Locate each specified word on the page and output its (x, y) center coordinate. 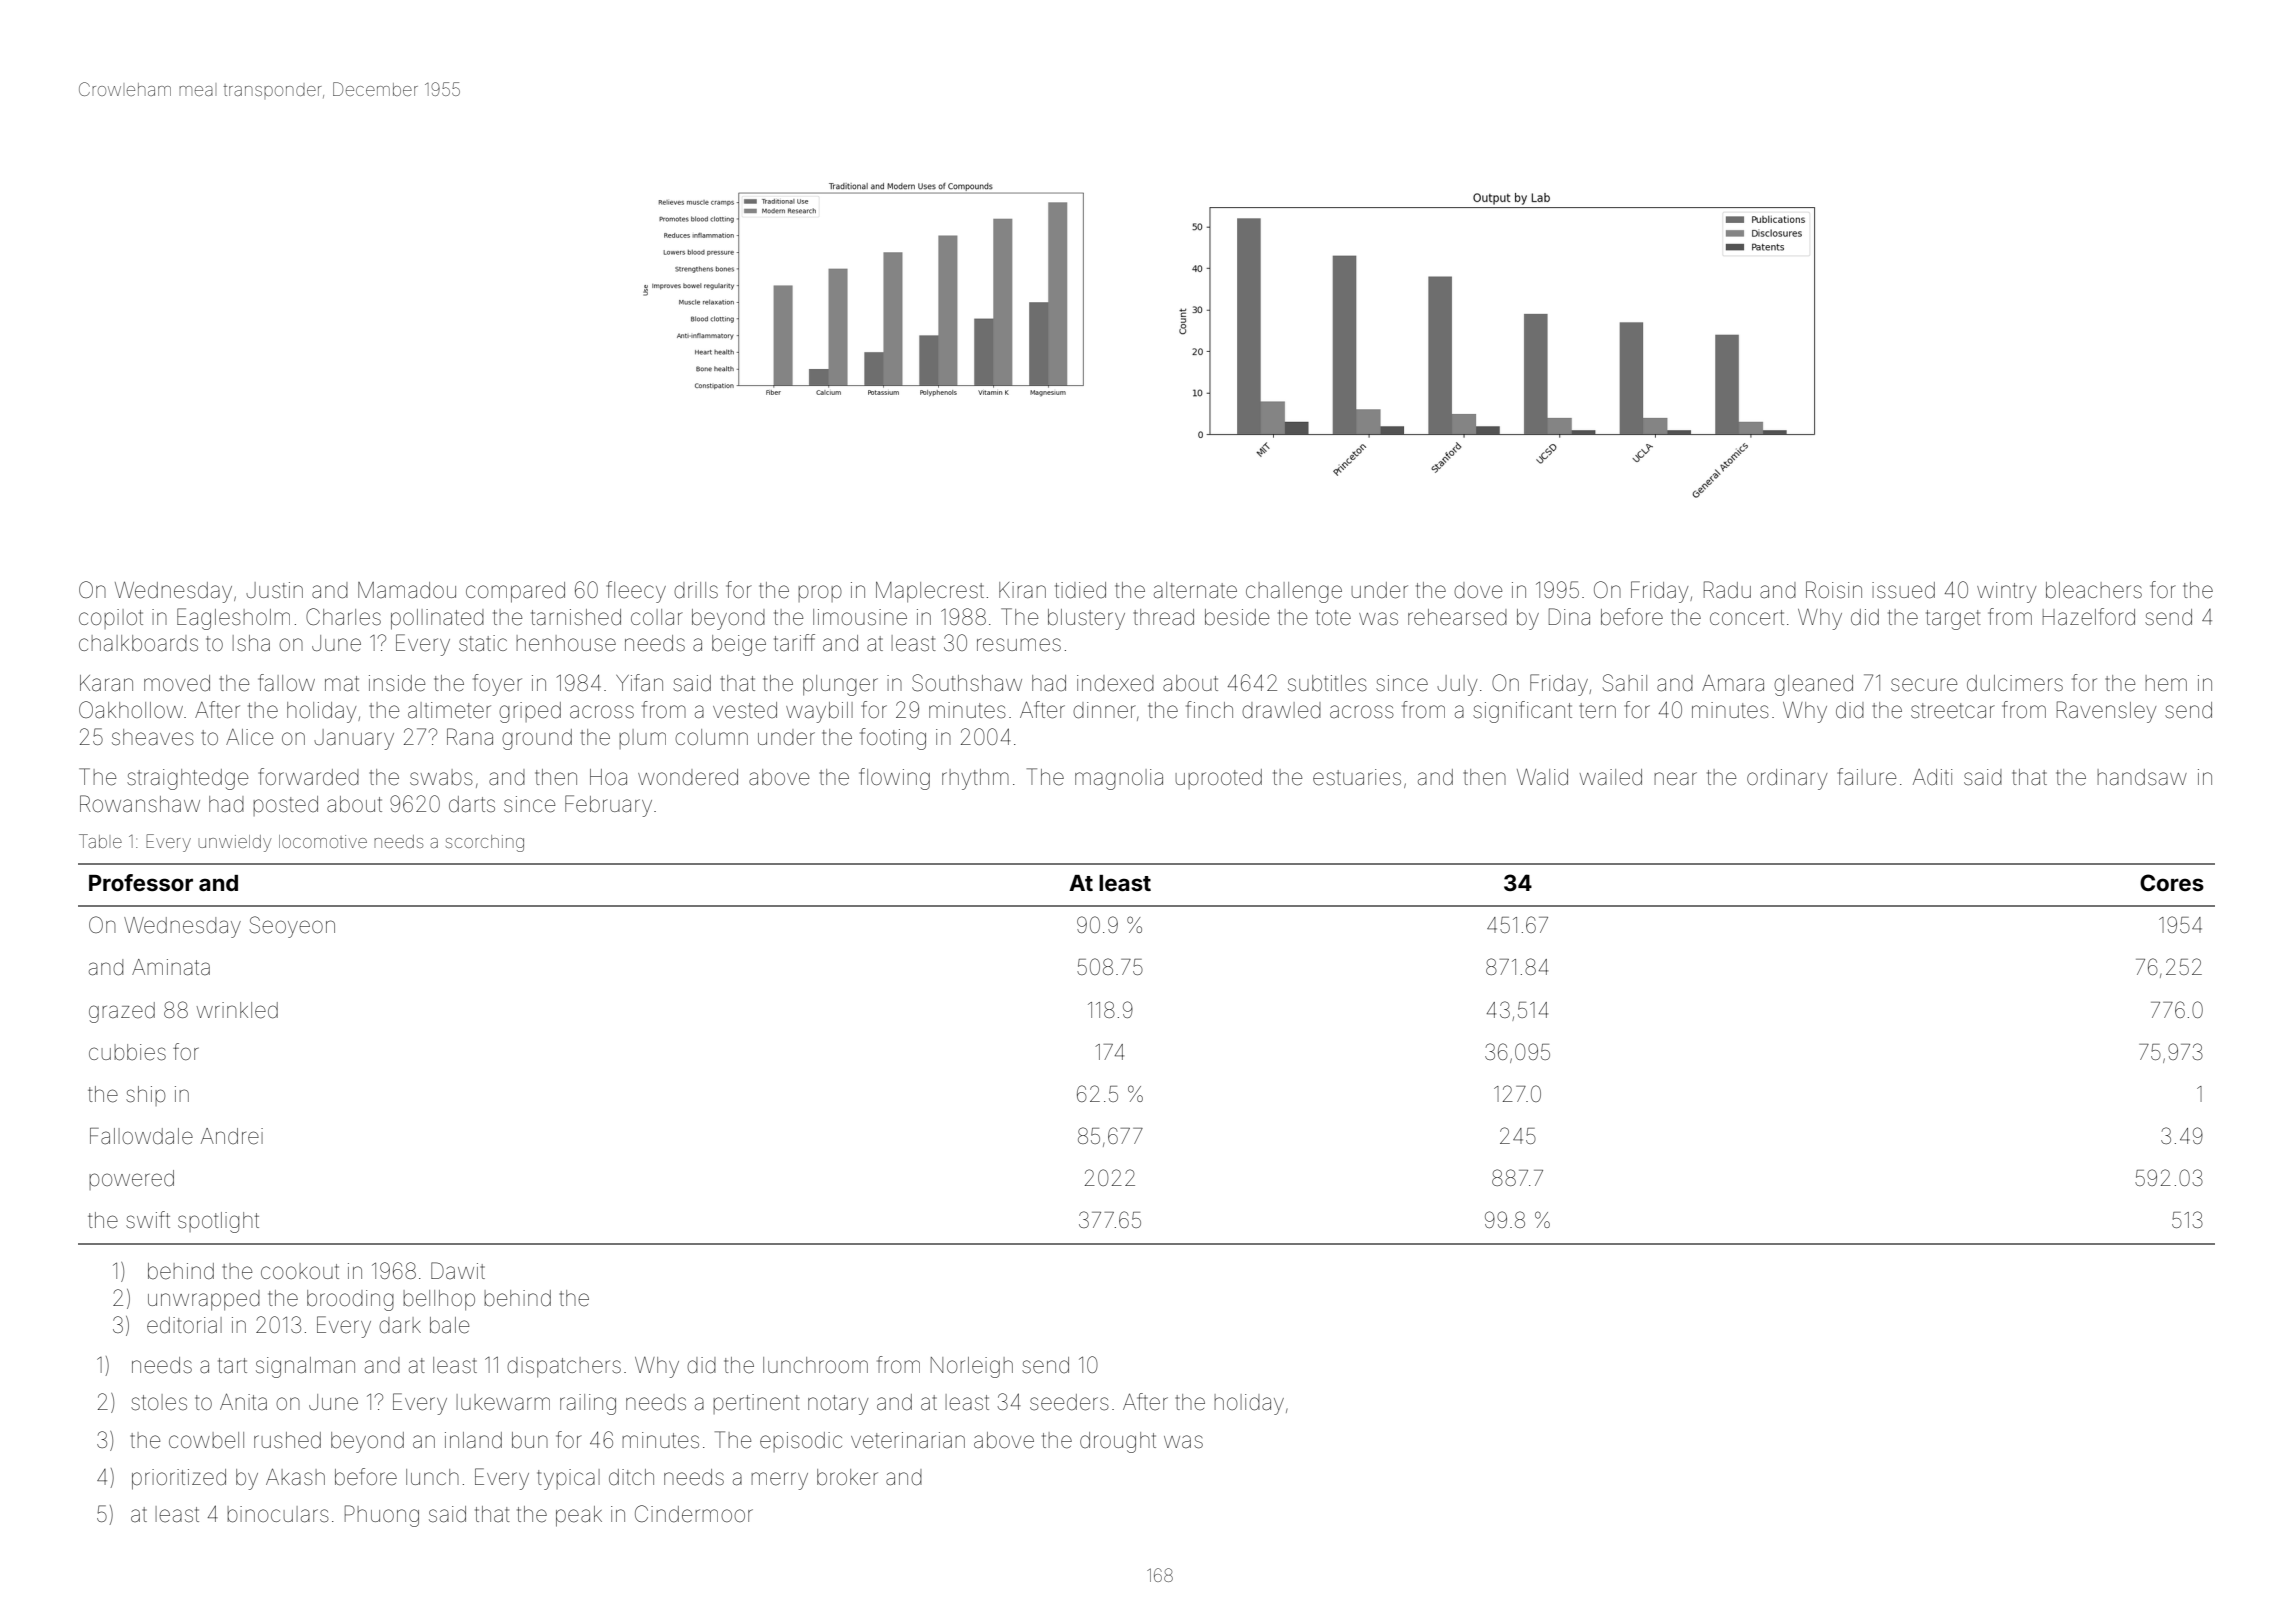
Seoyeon (292, 927)
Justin (274, 590)
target (1953, 620)
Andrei (232, 1136)
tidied (1080, 590)
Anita (243, 1401)
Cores (2172, 882)
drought (1118, 1442)
